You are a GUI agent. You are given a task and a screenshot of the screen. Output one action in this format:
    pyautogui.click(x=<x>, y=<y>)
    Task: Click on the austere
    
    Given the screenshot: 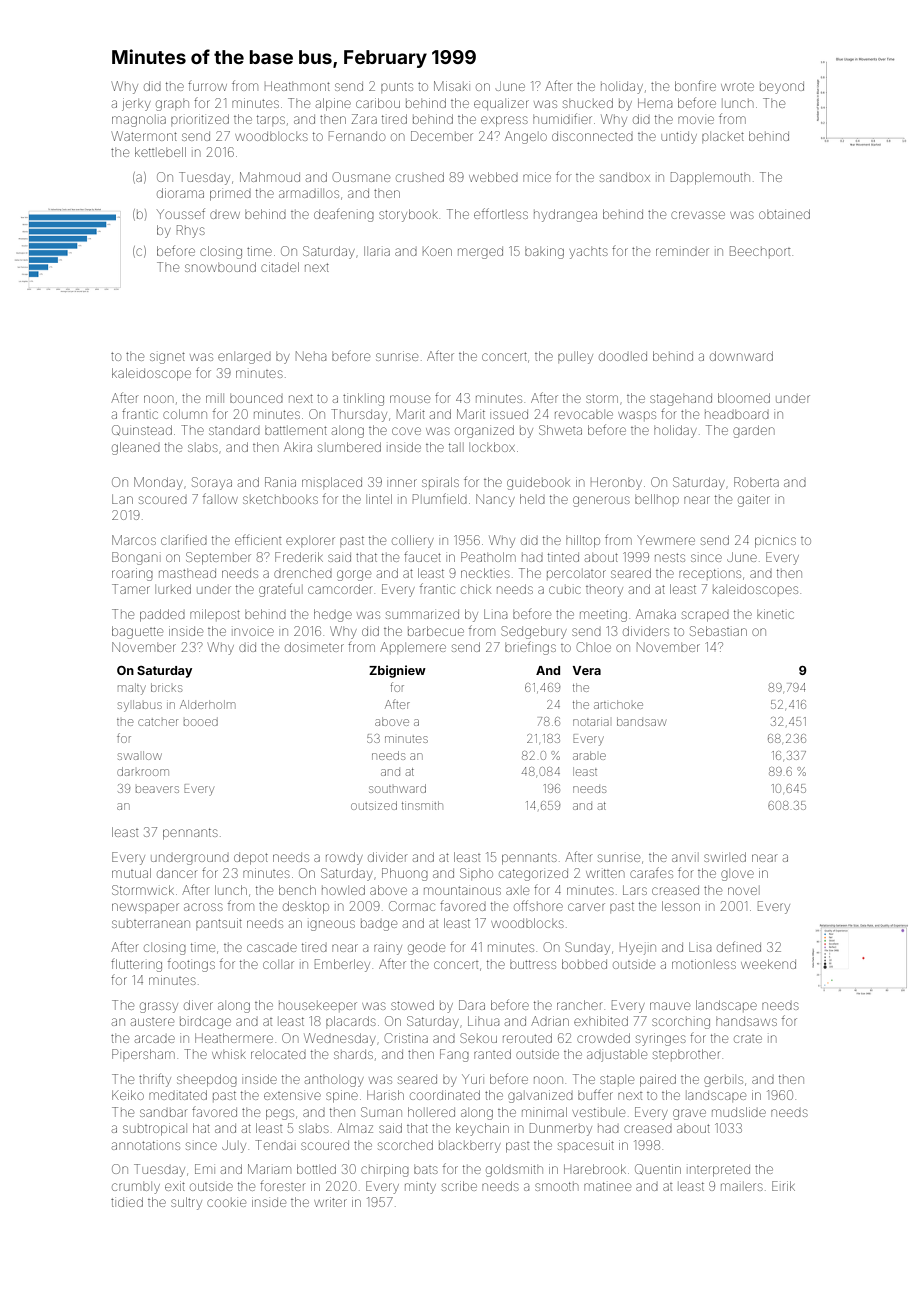 What is the action you would take?
    pyautogui.click(x=152, y=1022)
